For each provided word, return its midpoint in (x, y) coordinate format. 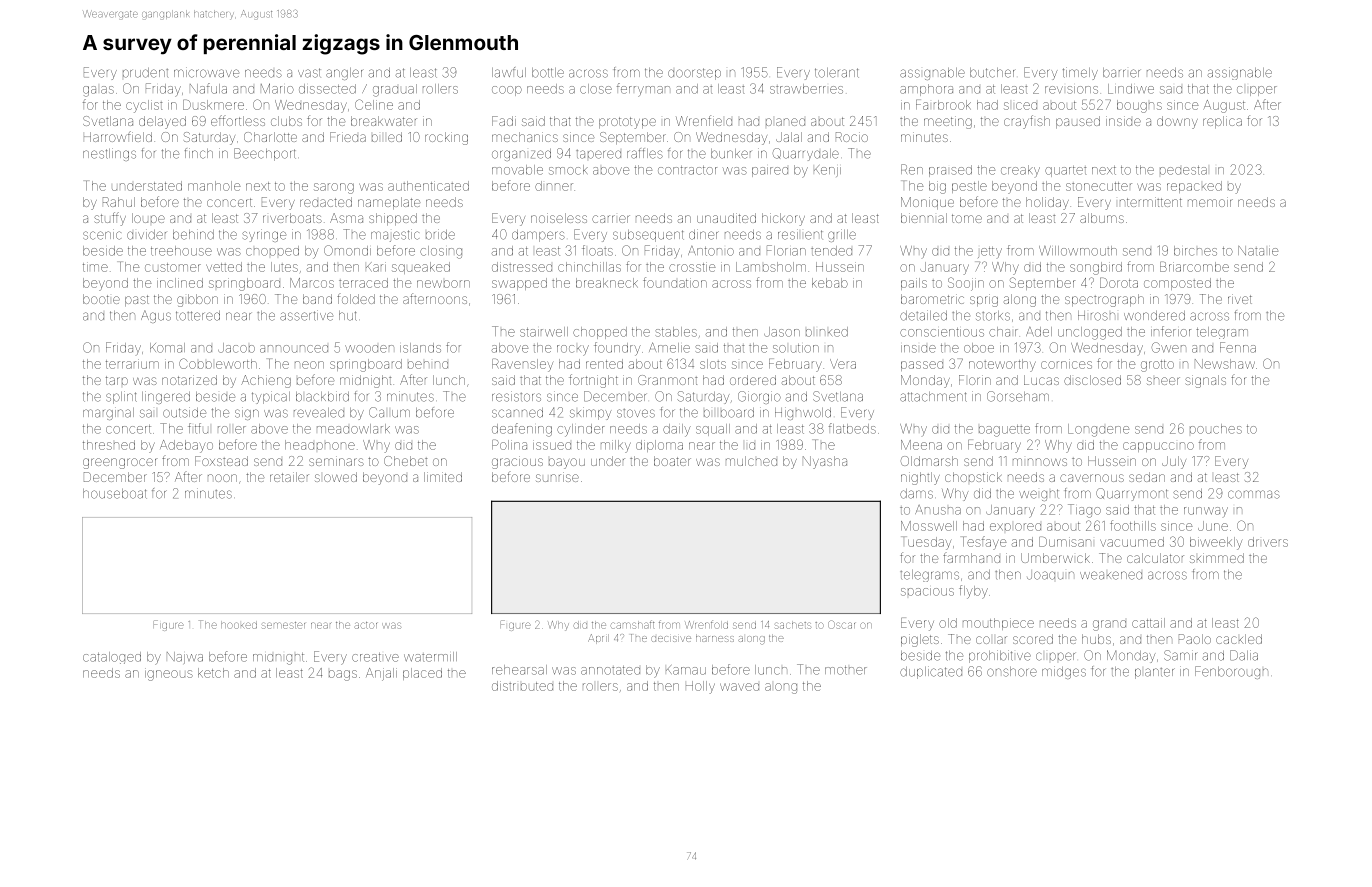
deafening (522, 430)
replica (1222, 122)
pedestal (1183, 170)
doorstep (694, 74)
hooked (239, 625)
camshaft (632, 624)
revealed (319, 413)
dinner (554, 186)
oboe (979, 348)
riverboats (292, 218)
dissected (327, 89)
